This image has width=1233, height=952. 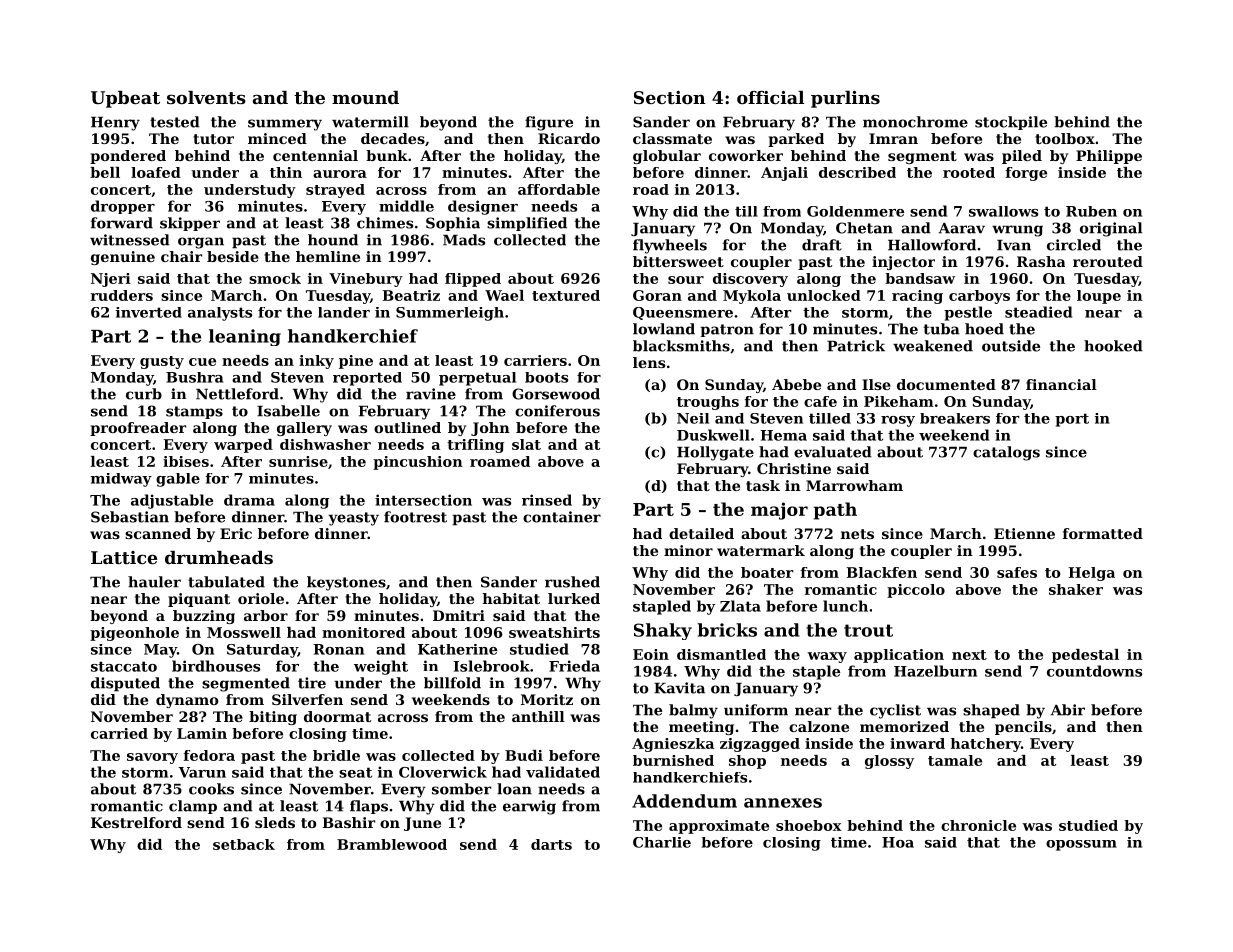 I want to click on Lattice, so click(x=124, y=557).
